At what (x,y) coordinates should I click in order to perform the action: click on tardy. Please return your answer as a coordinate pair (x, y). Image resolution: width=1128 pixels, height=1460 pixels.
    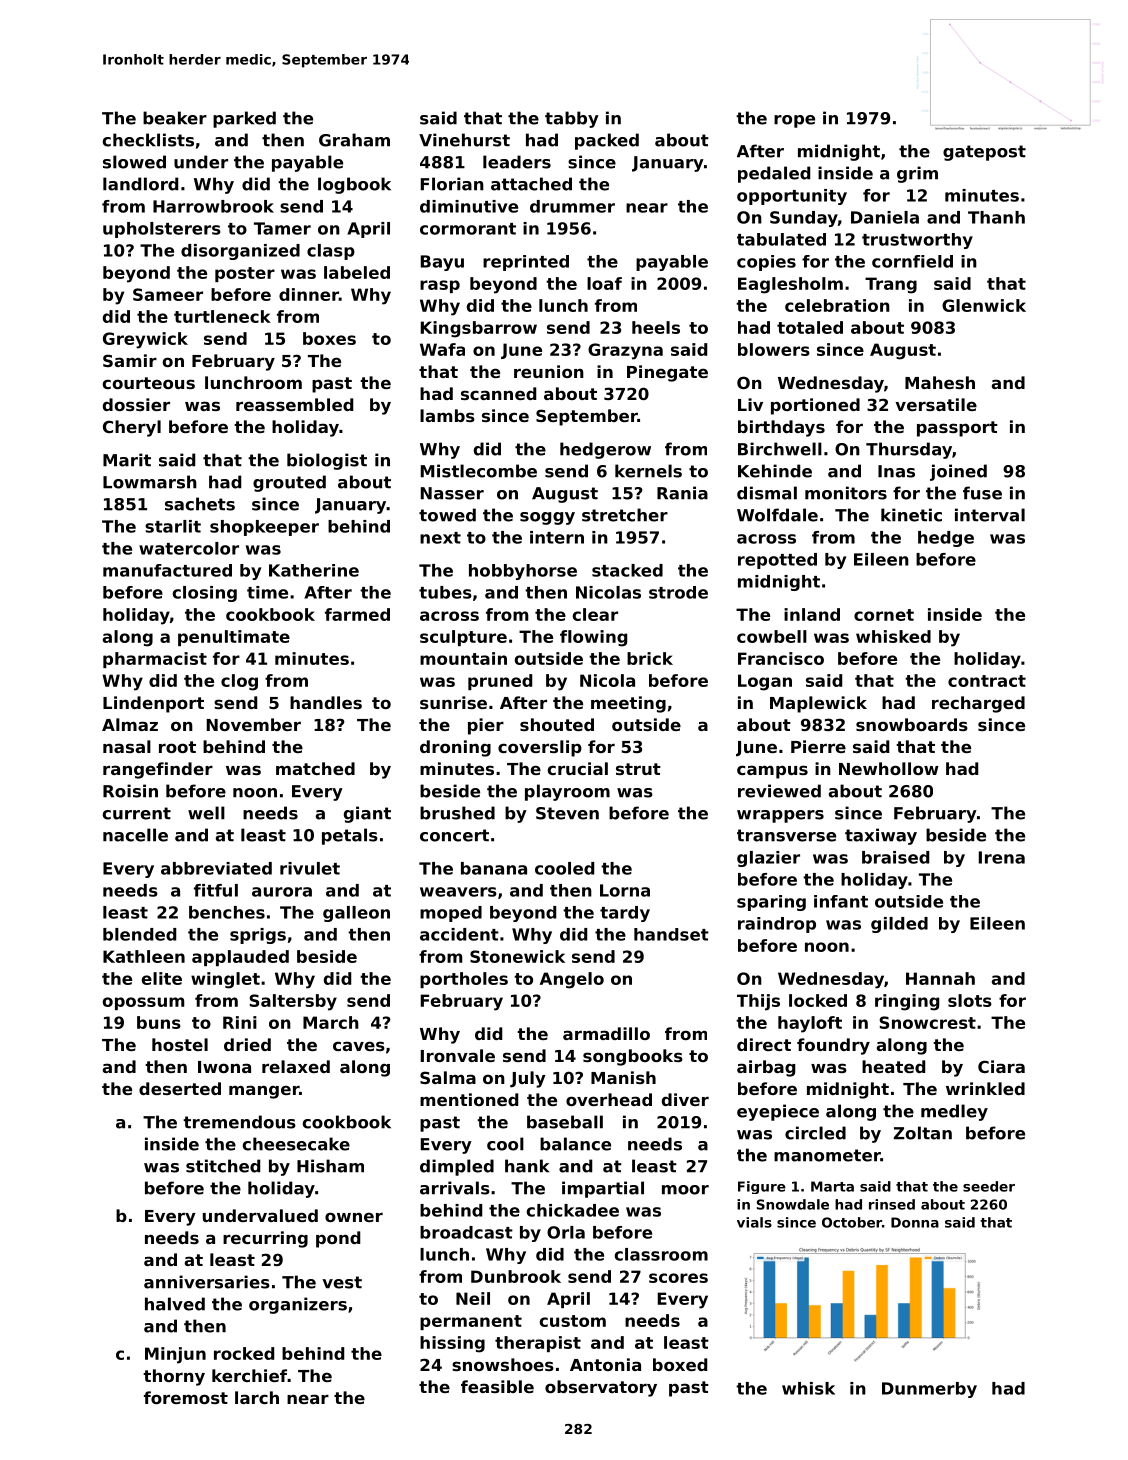
    Looking at the image, I should click on (625, 914).
